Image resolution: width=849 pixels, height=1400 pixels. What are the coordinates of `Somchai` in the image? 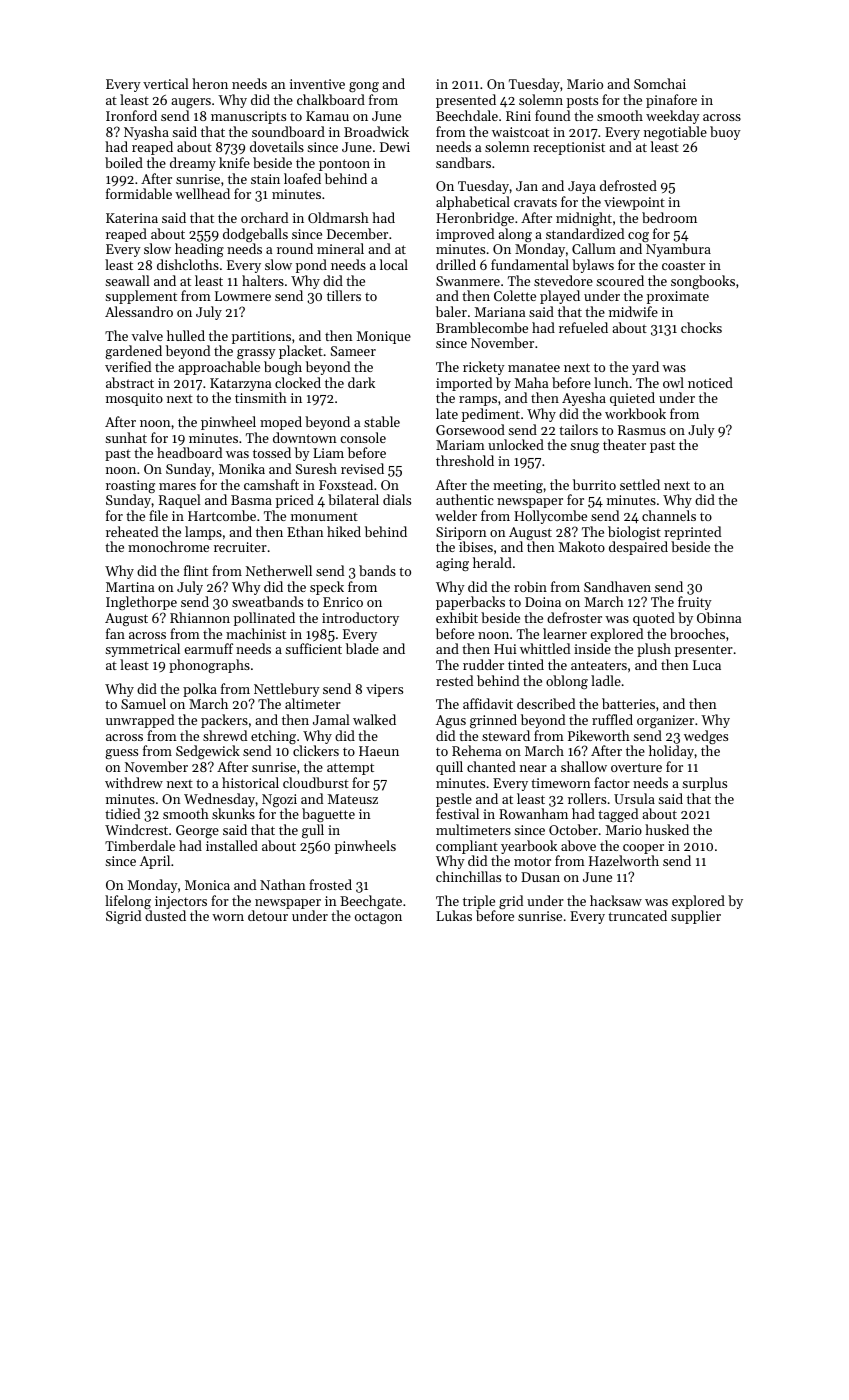 It's located at (660, 83).
